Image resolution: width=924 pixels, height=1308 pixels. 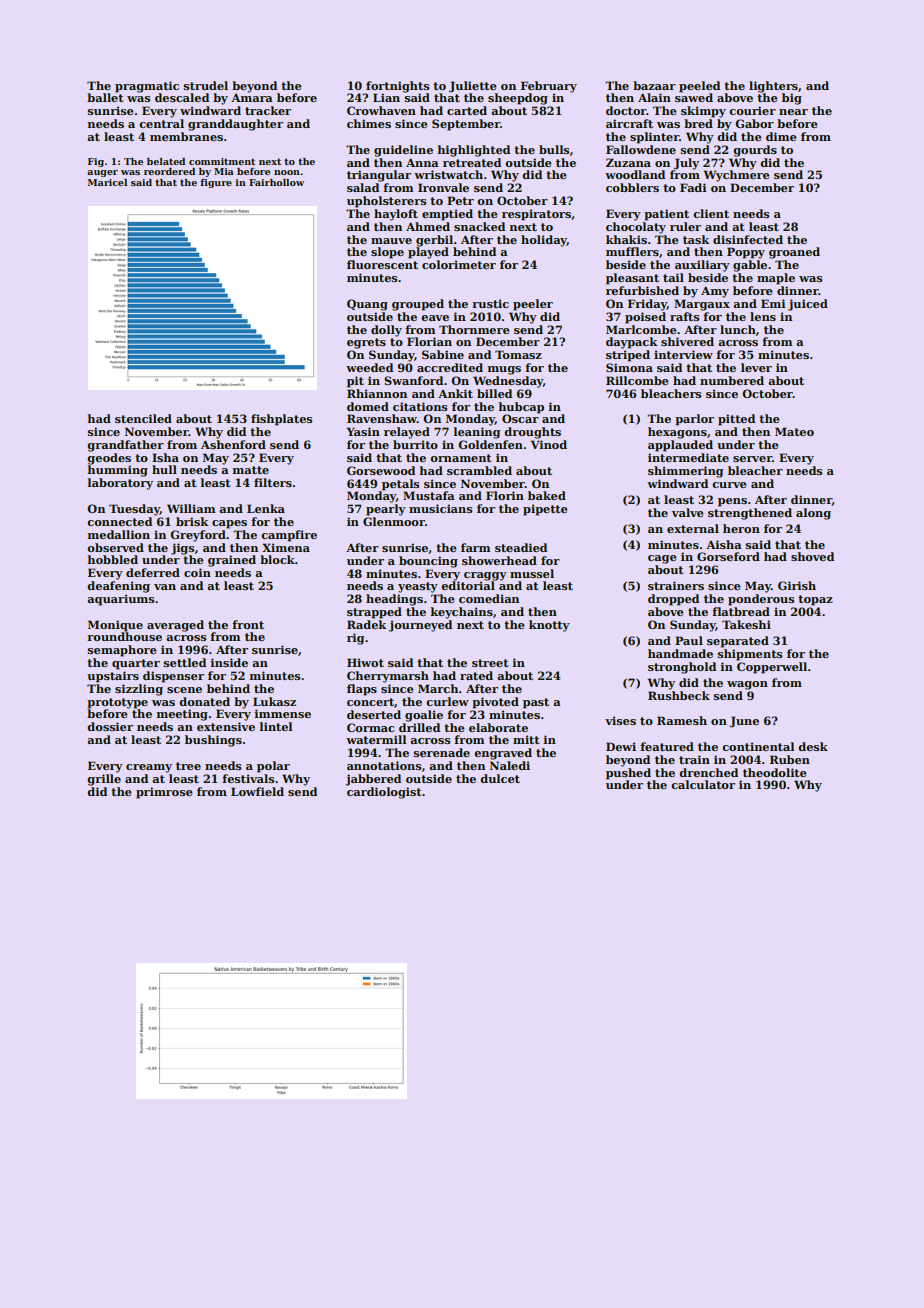 What do you see at coordinates (276, 182) in the image?
I see `Fairhollow` at bounding box center [276, 182].
